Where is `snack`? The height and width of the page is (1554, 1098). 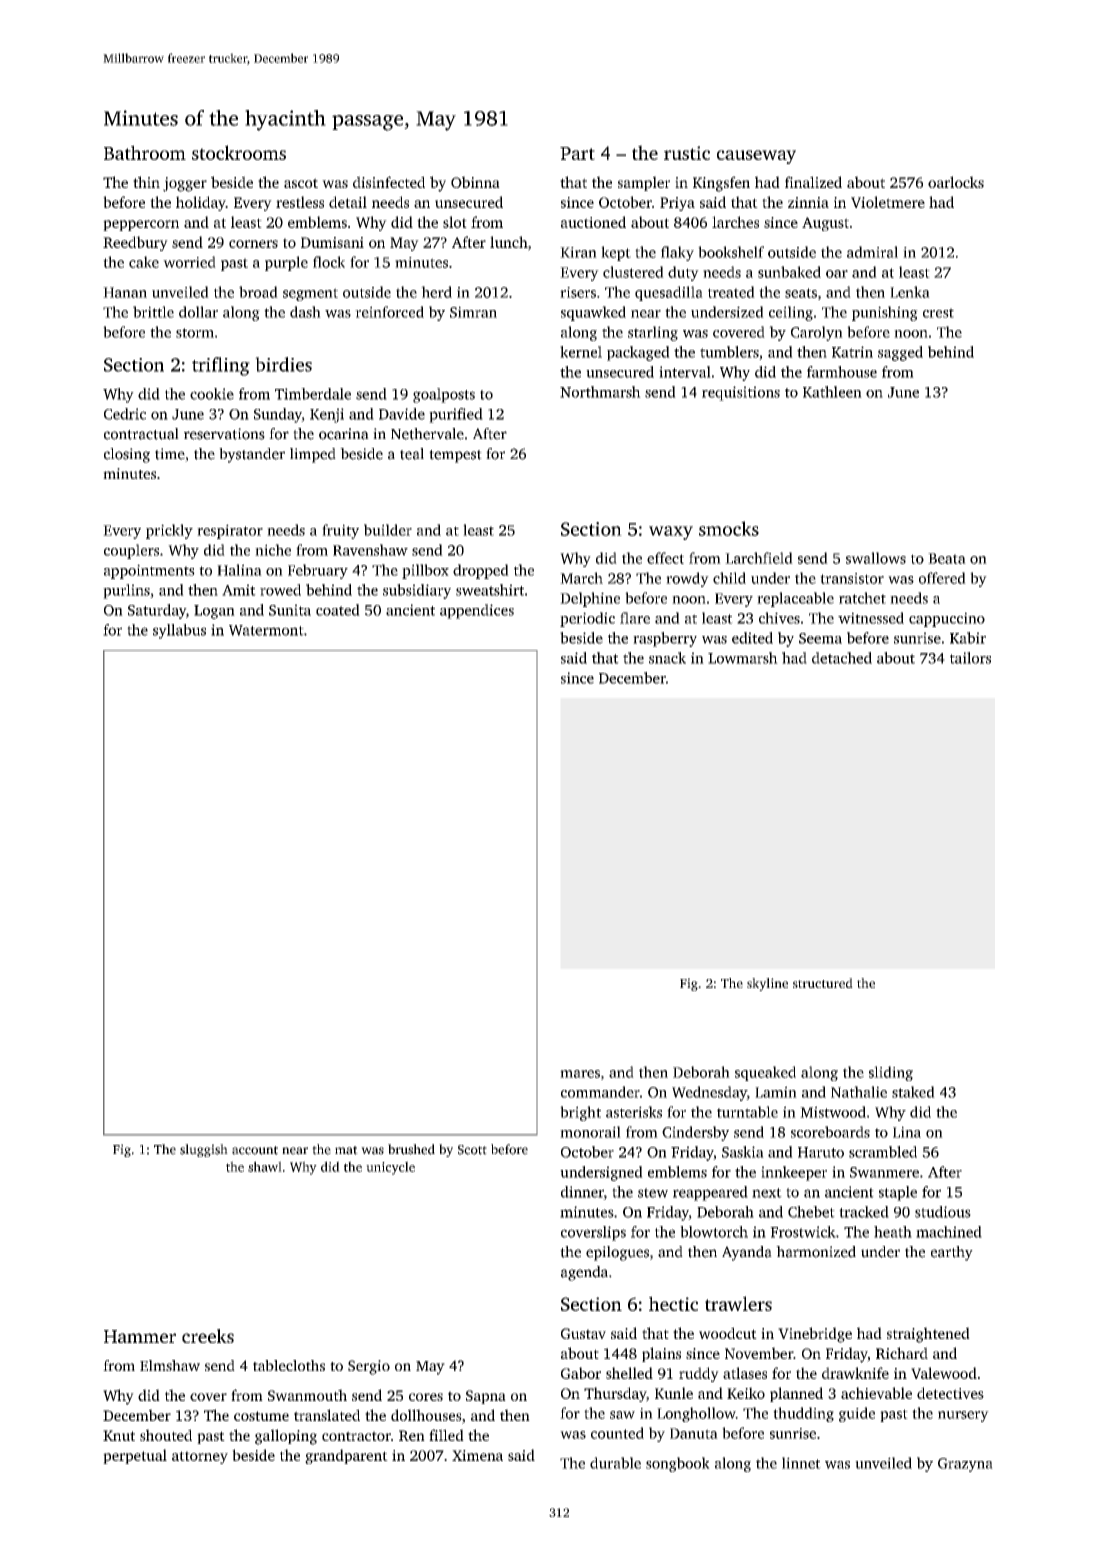
snack is located at coordinates (667, 658).
